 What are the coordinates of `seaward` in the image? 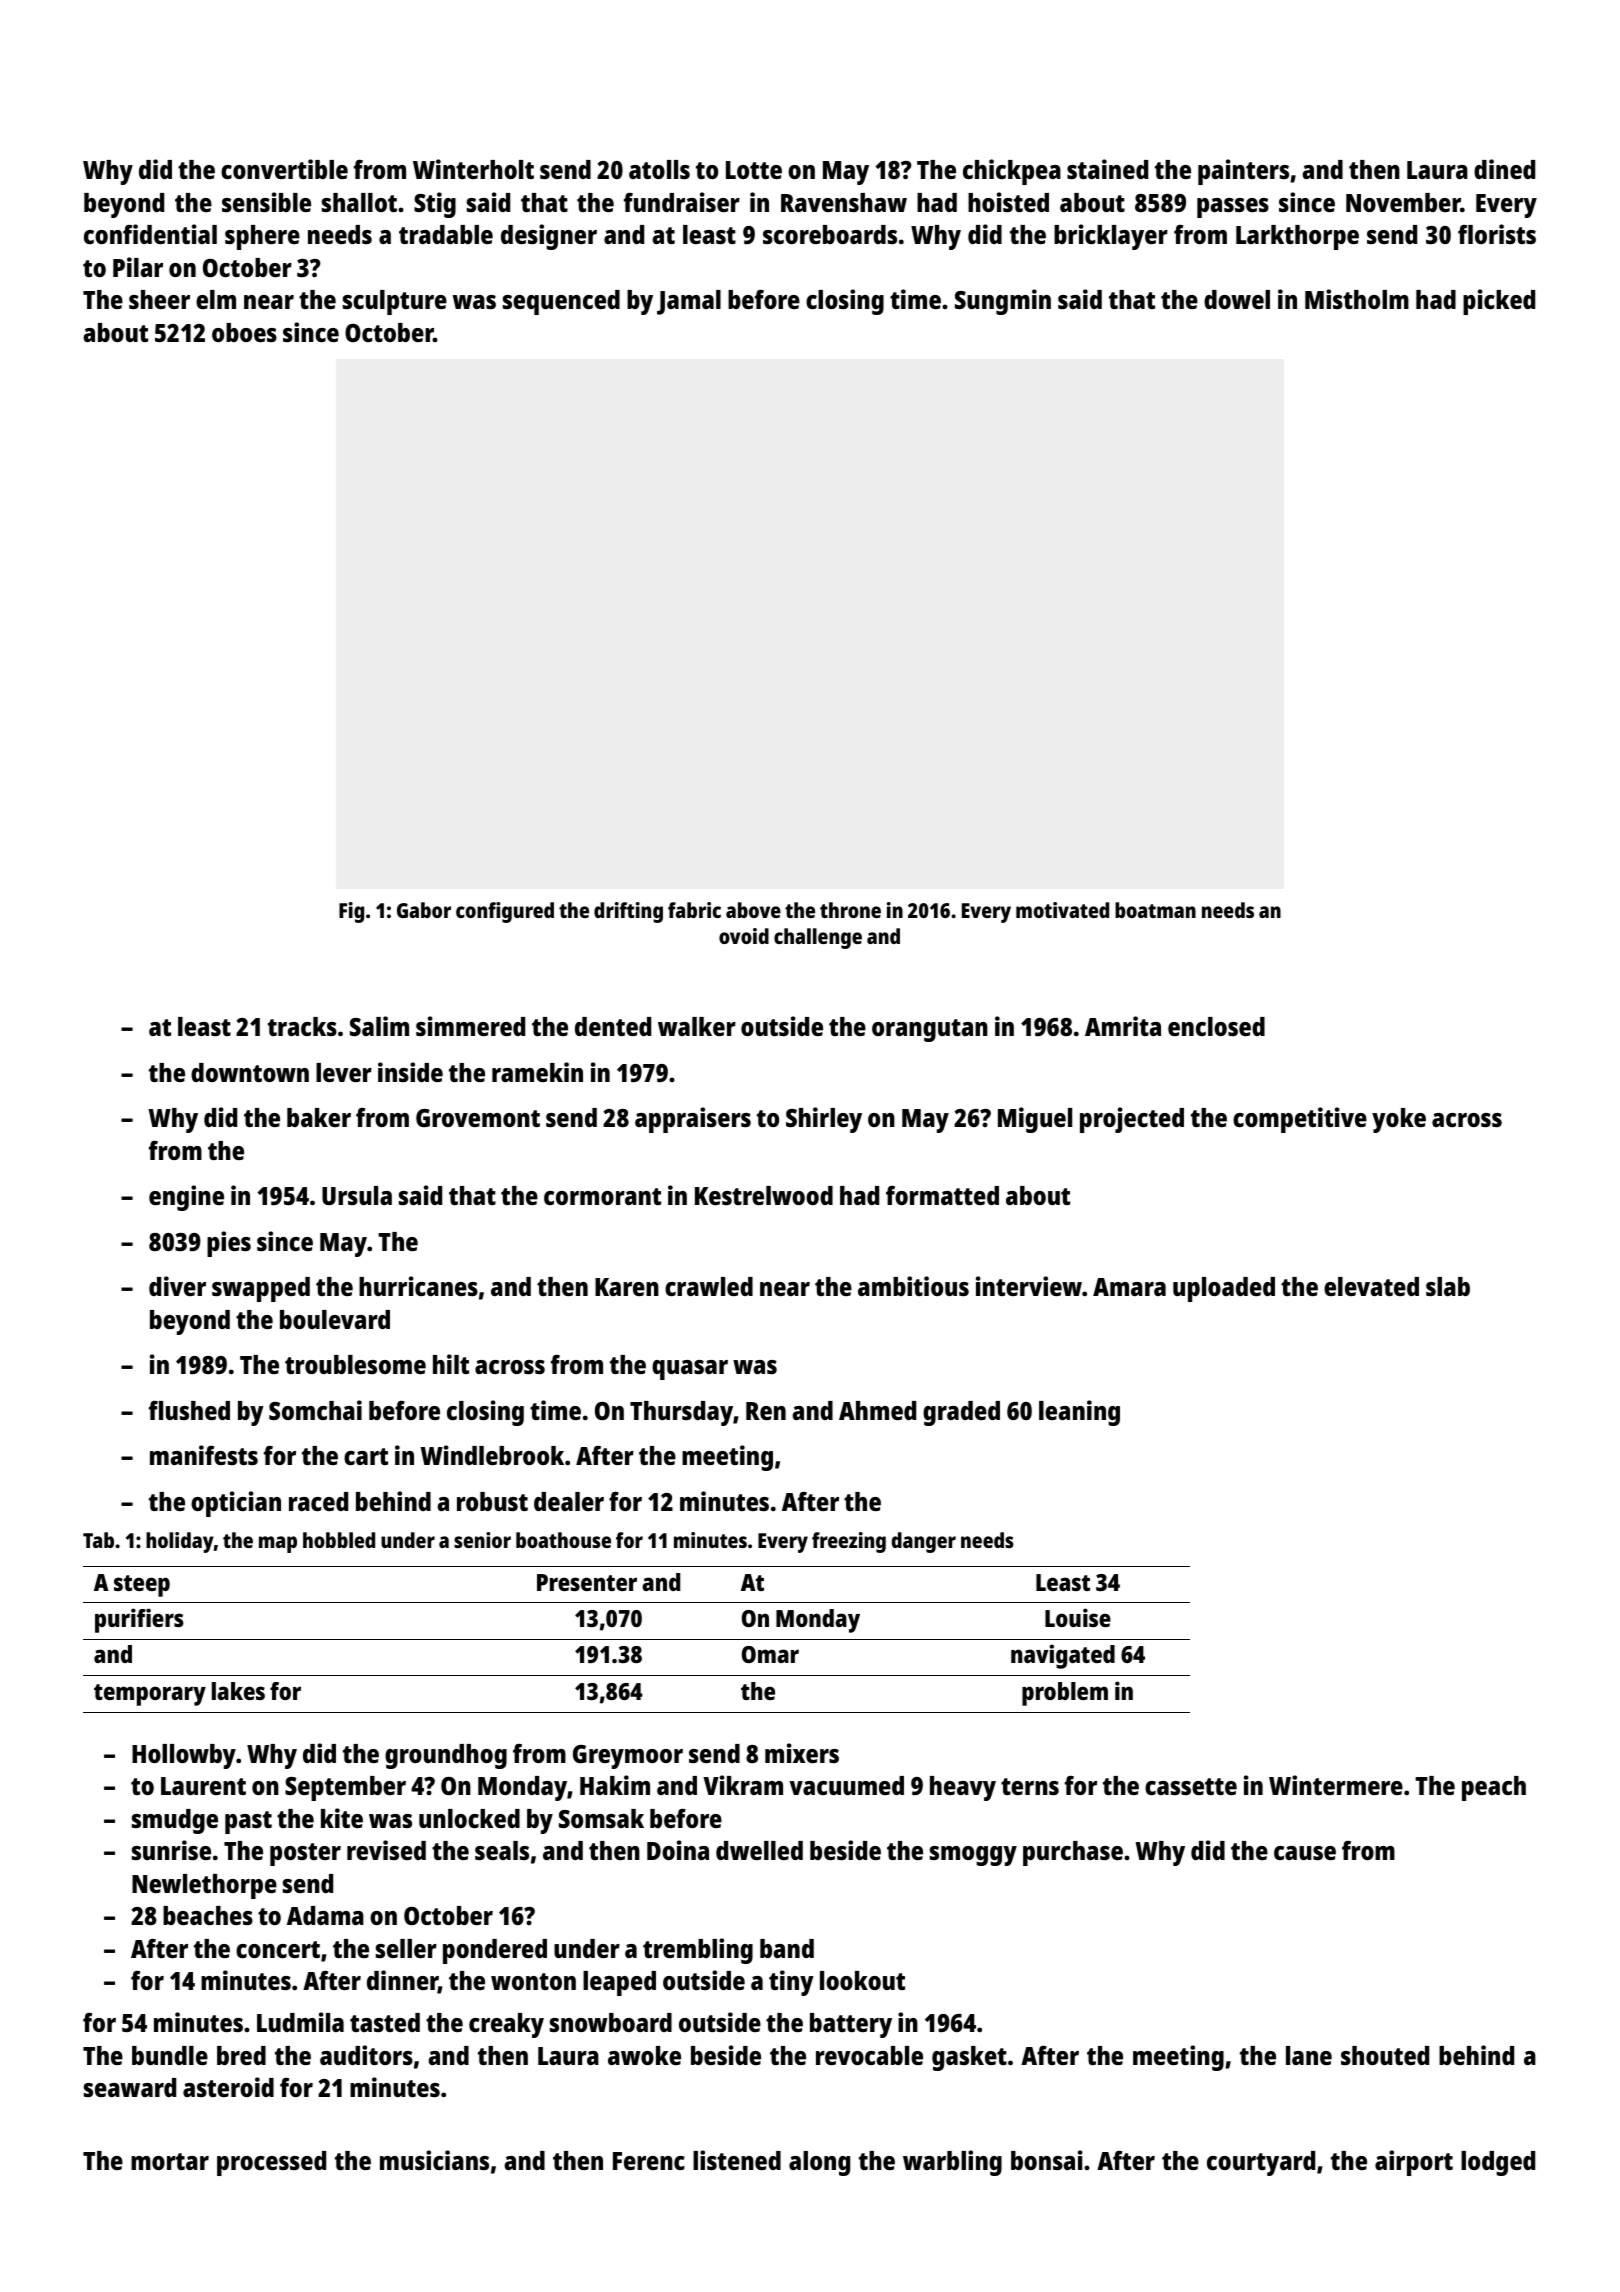 It's located at (130, 2087).
